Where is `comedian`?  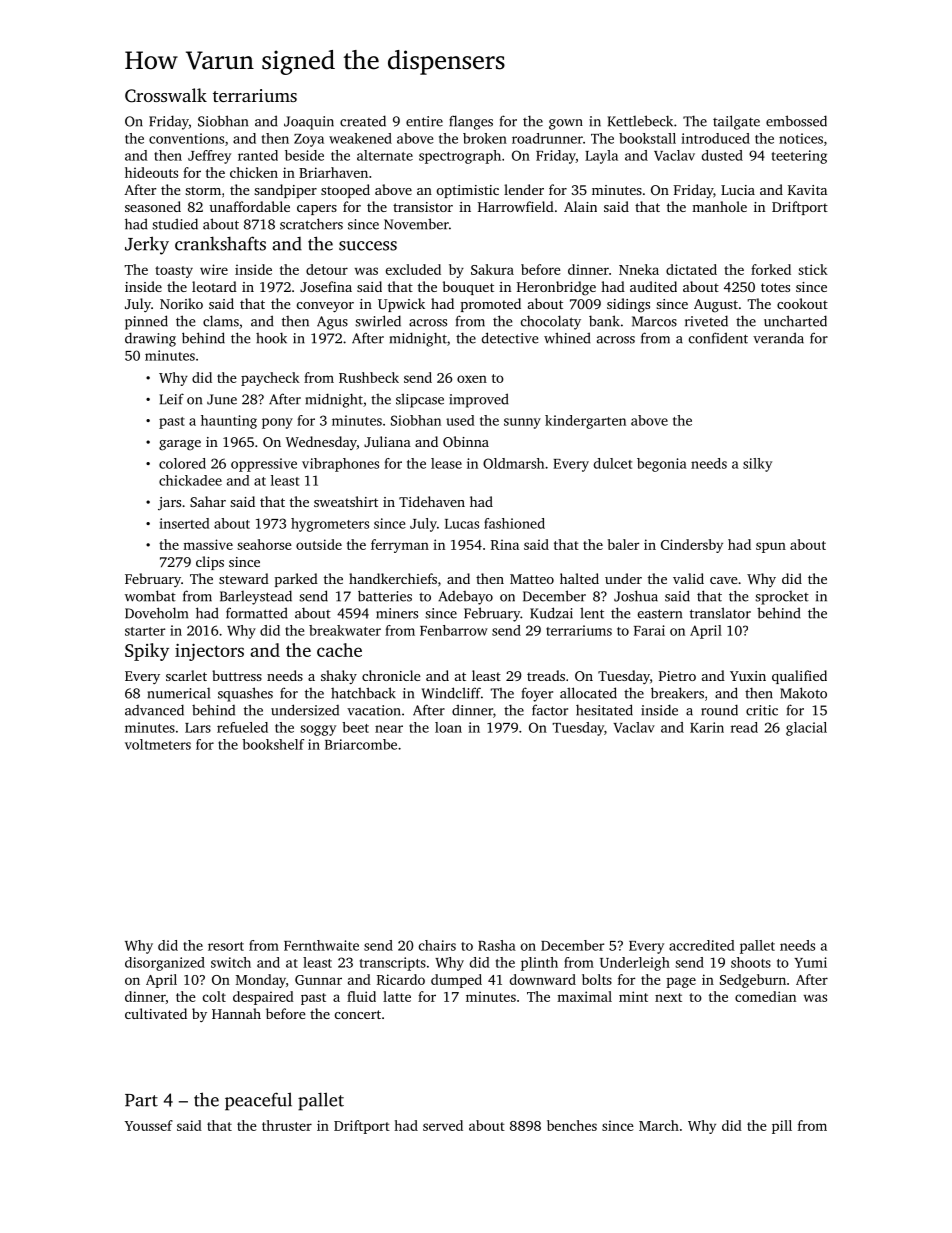 comedian is located at coordinates (765, 996).
